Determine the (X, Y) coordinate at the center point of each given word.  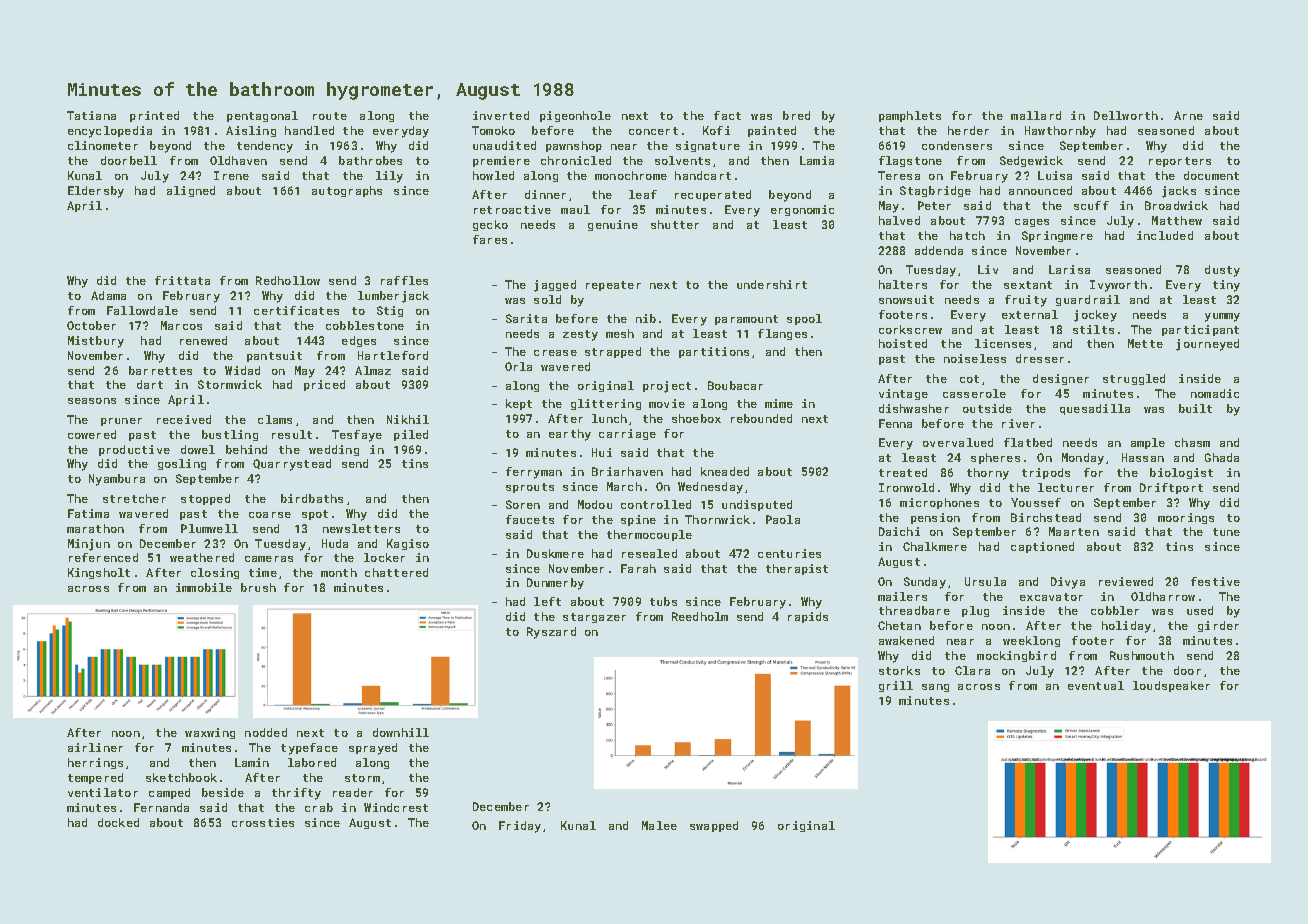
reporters (1180, 162)
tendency (265, 147)
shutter (675, 224)
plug (975, 611)
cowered (92, 434)
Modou (595, 504)
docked (118, 822)
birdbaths (312, 498)
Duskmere (555, 553)
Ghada (1222, 457)
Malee (659, 825)
